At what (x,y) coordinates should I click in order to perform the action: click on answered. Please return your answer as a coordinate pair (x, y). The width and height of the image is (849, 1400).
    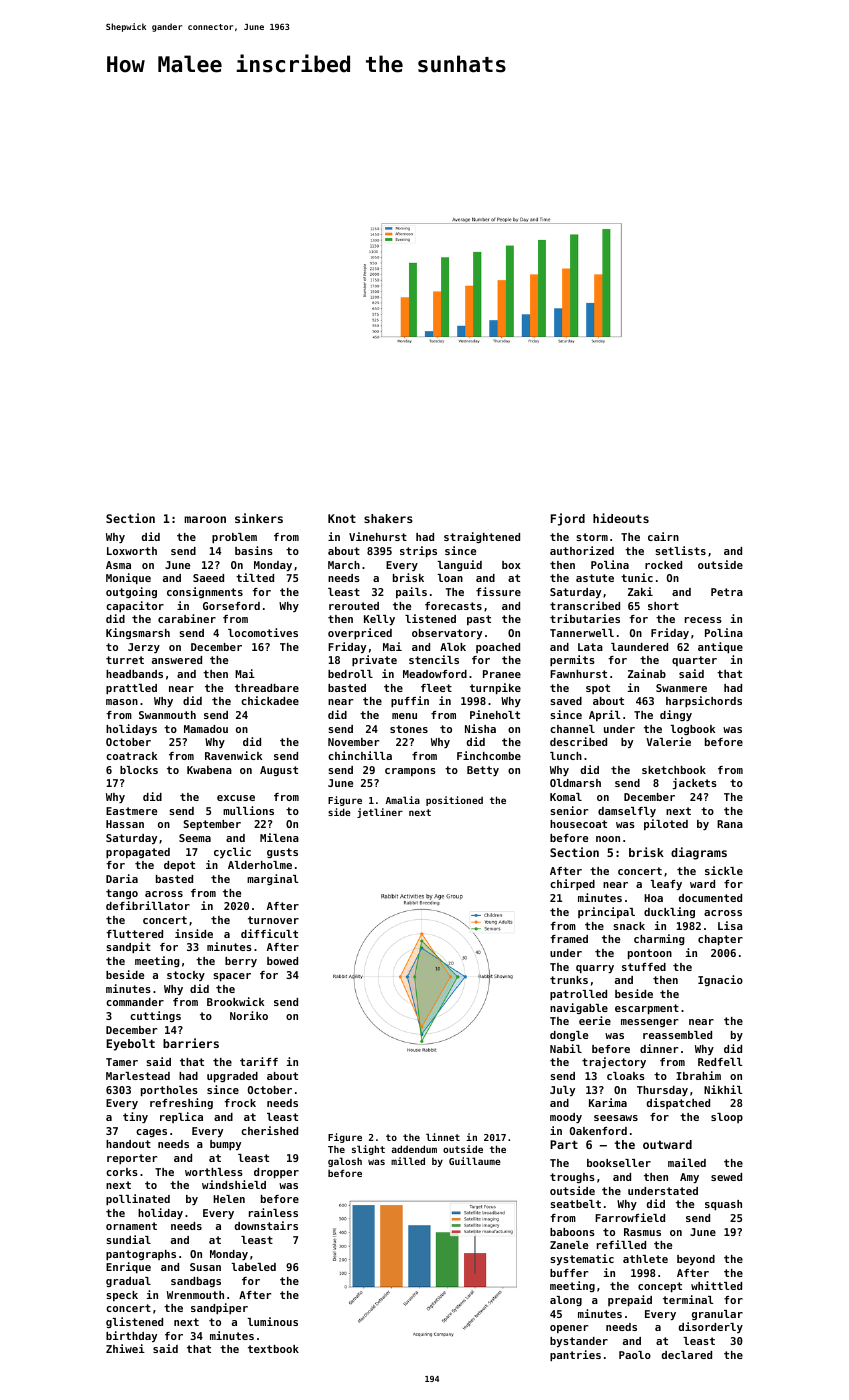
    Looking at the image, I should click on (177, 660).
